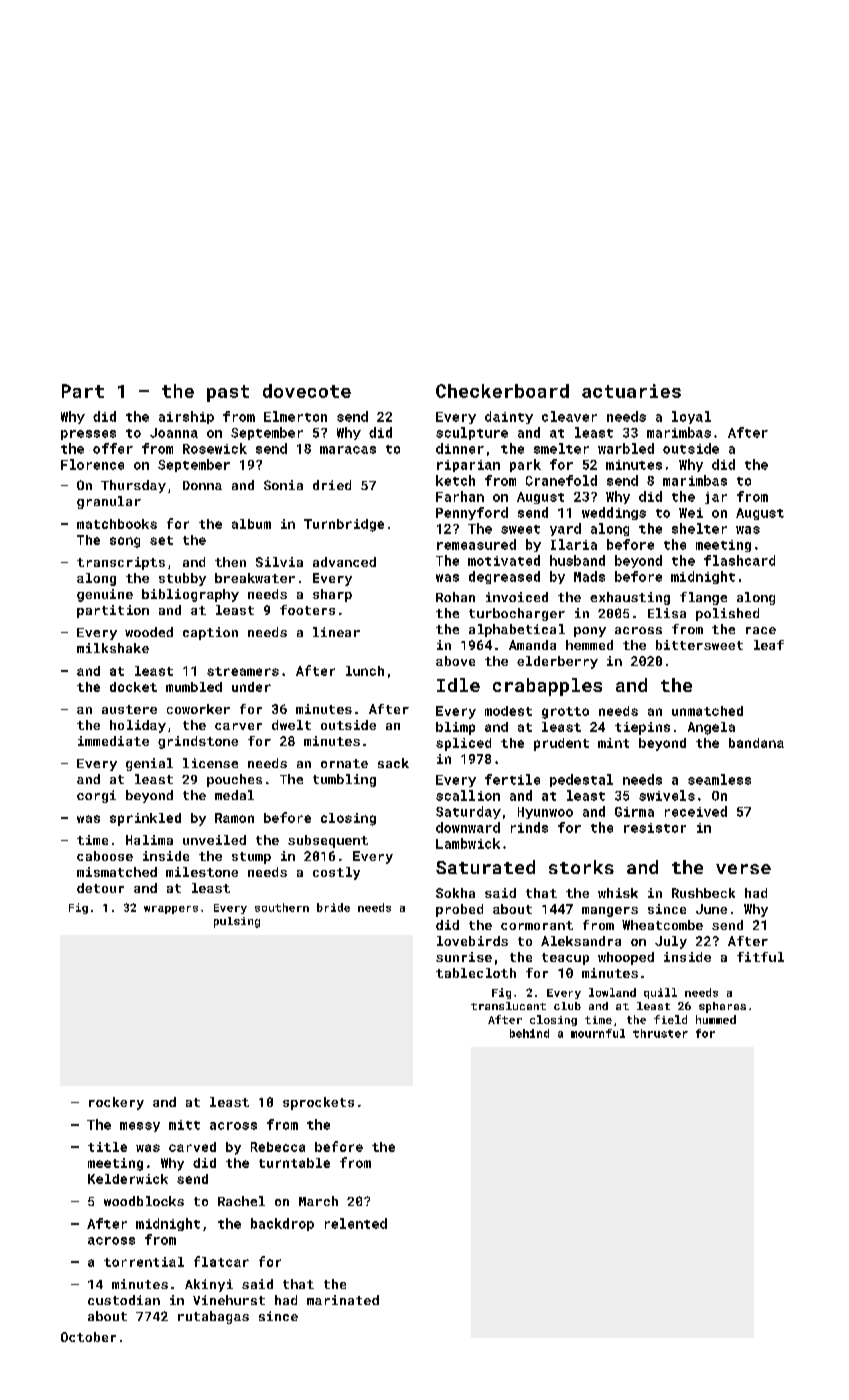 This screenshot has width=849, height=1400. I want to click on title, so click(107, 1147).
